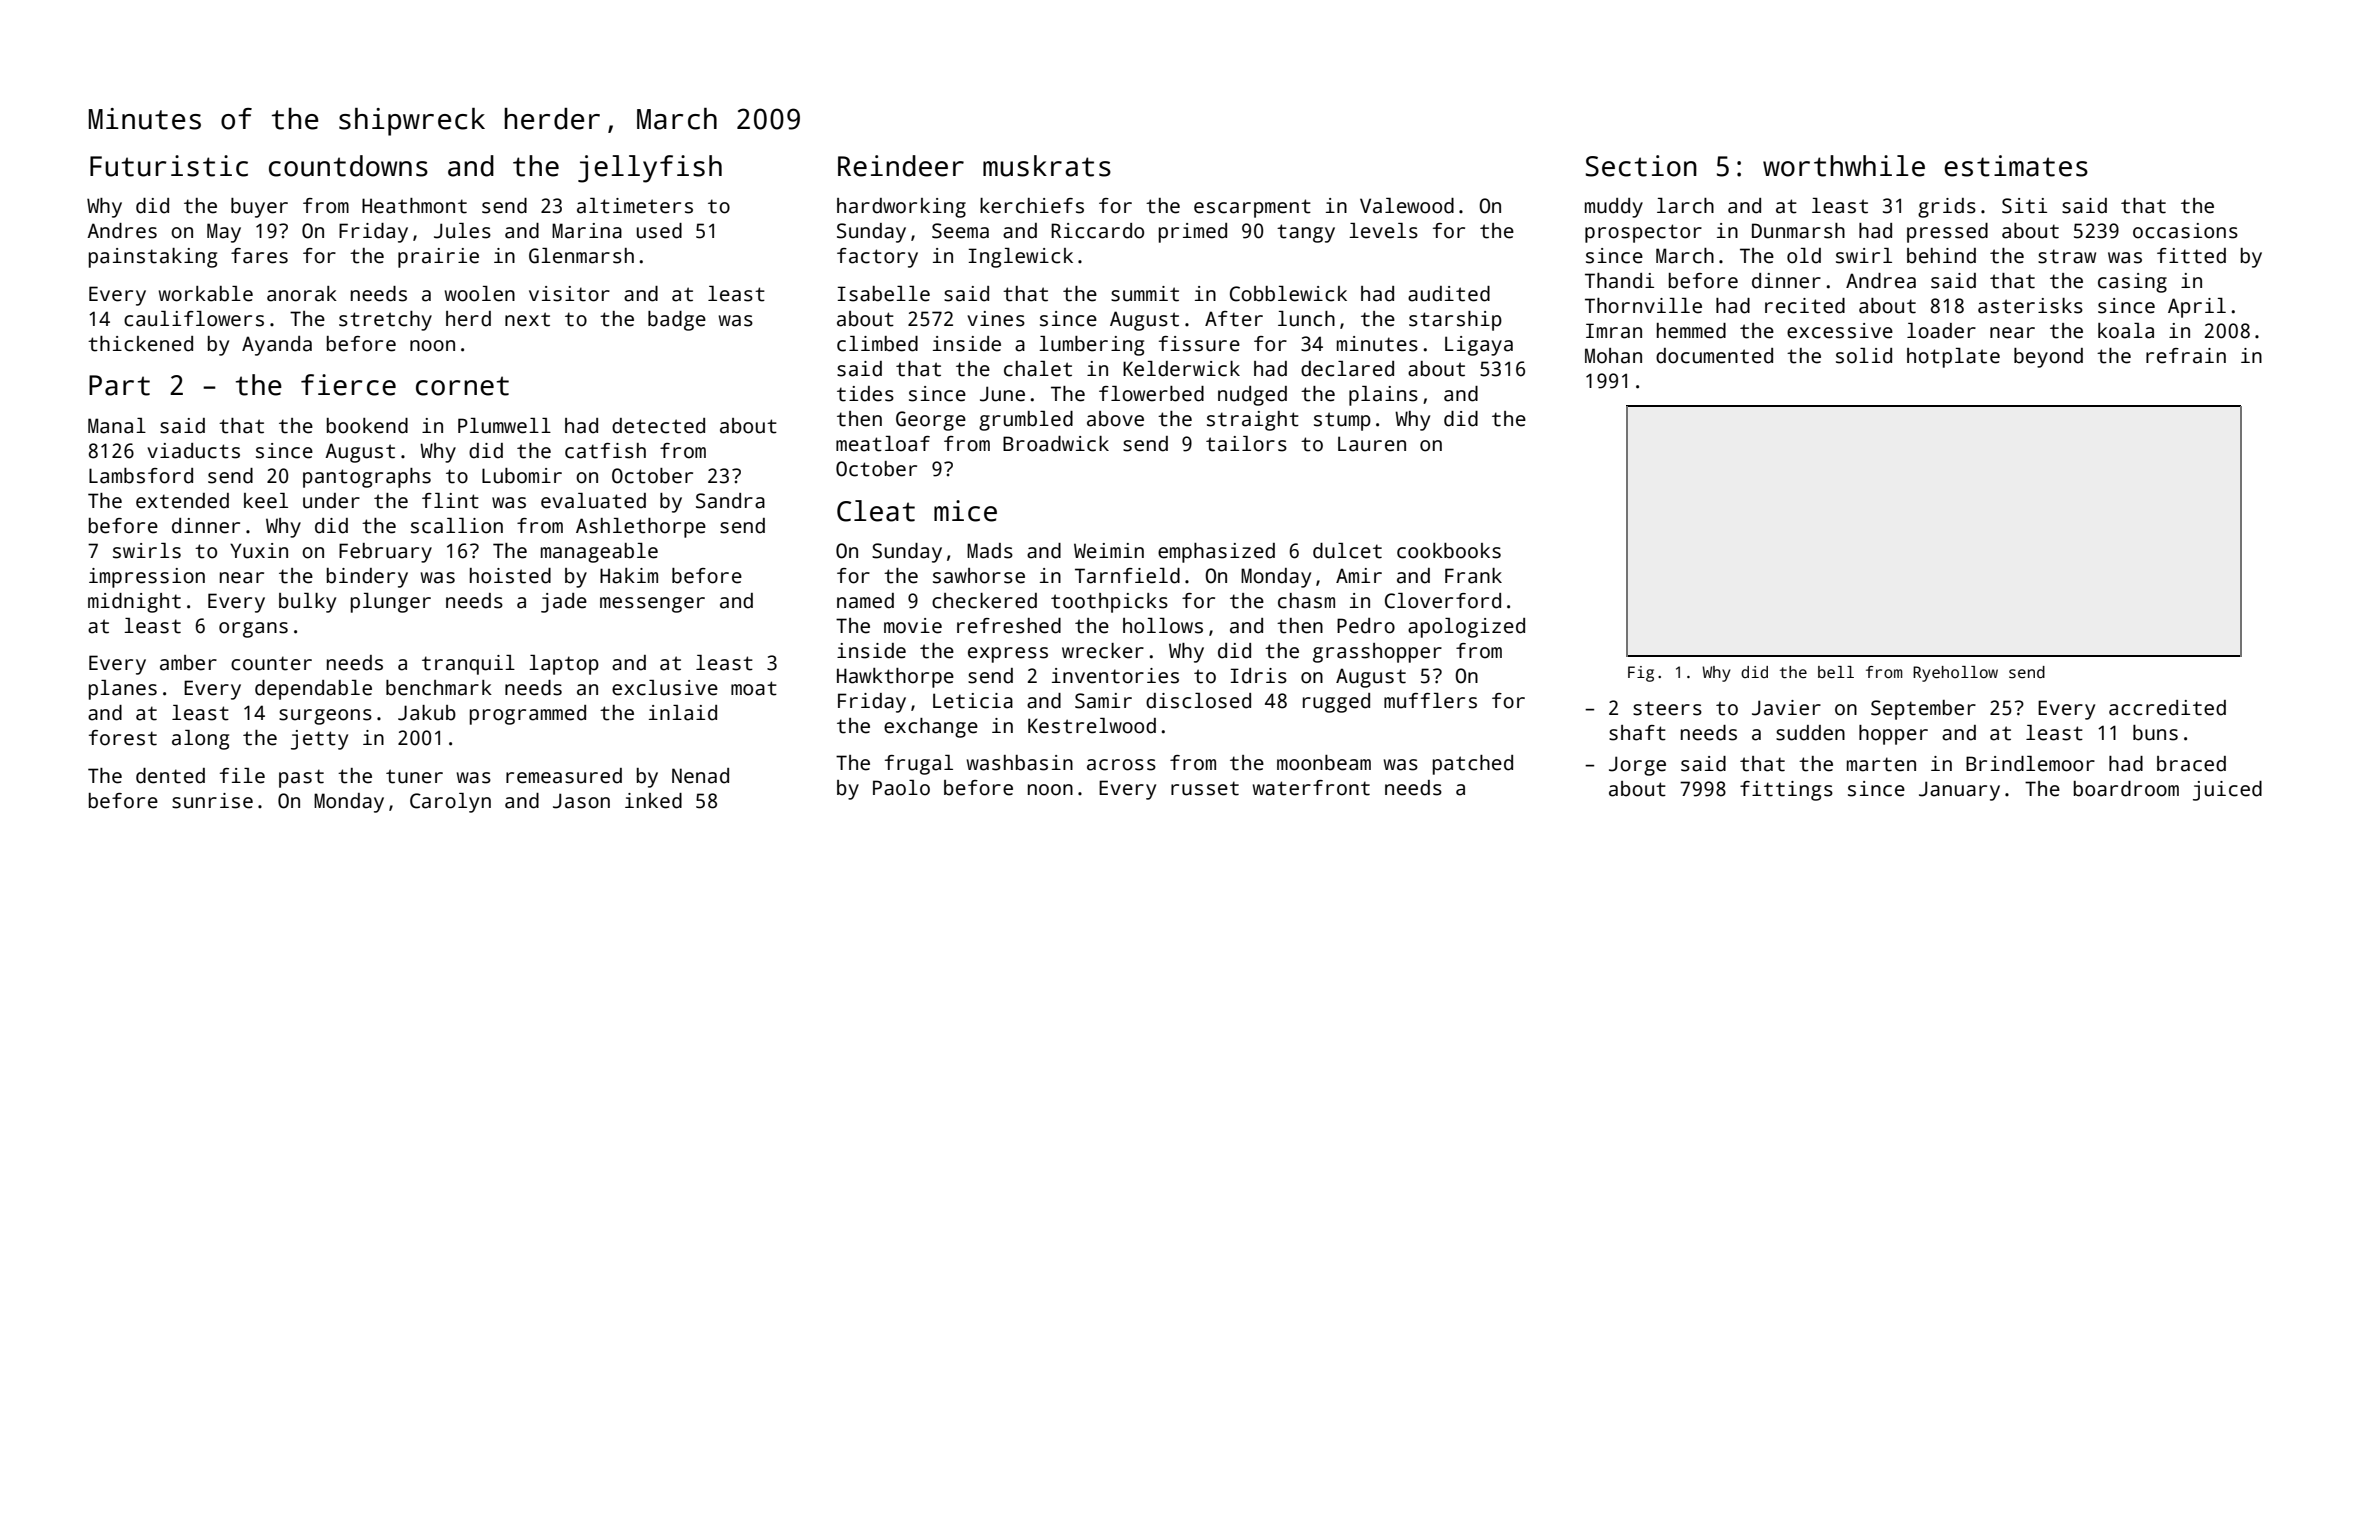 This screenshot has width=2371, height=1534. What do you see at coordinates (1407, 206) in the screenshot?
I see `Valewood` at bounding box center [1407, 206].
